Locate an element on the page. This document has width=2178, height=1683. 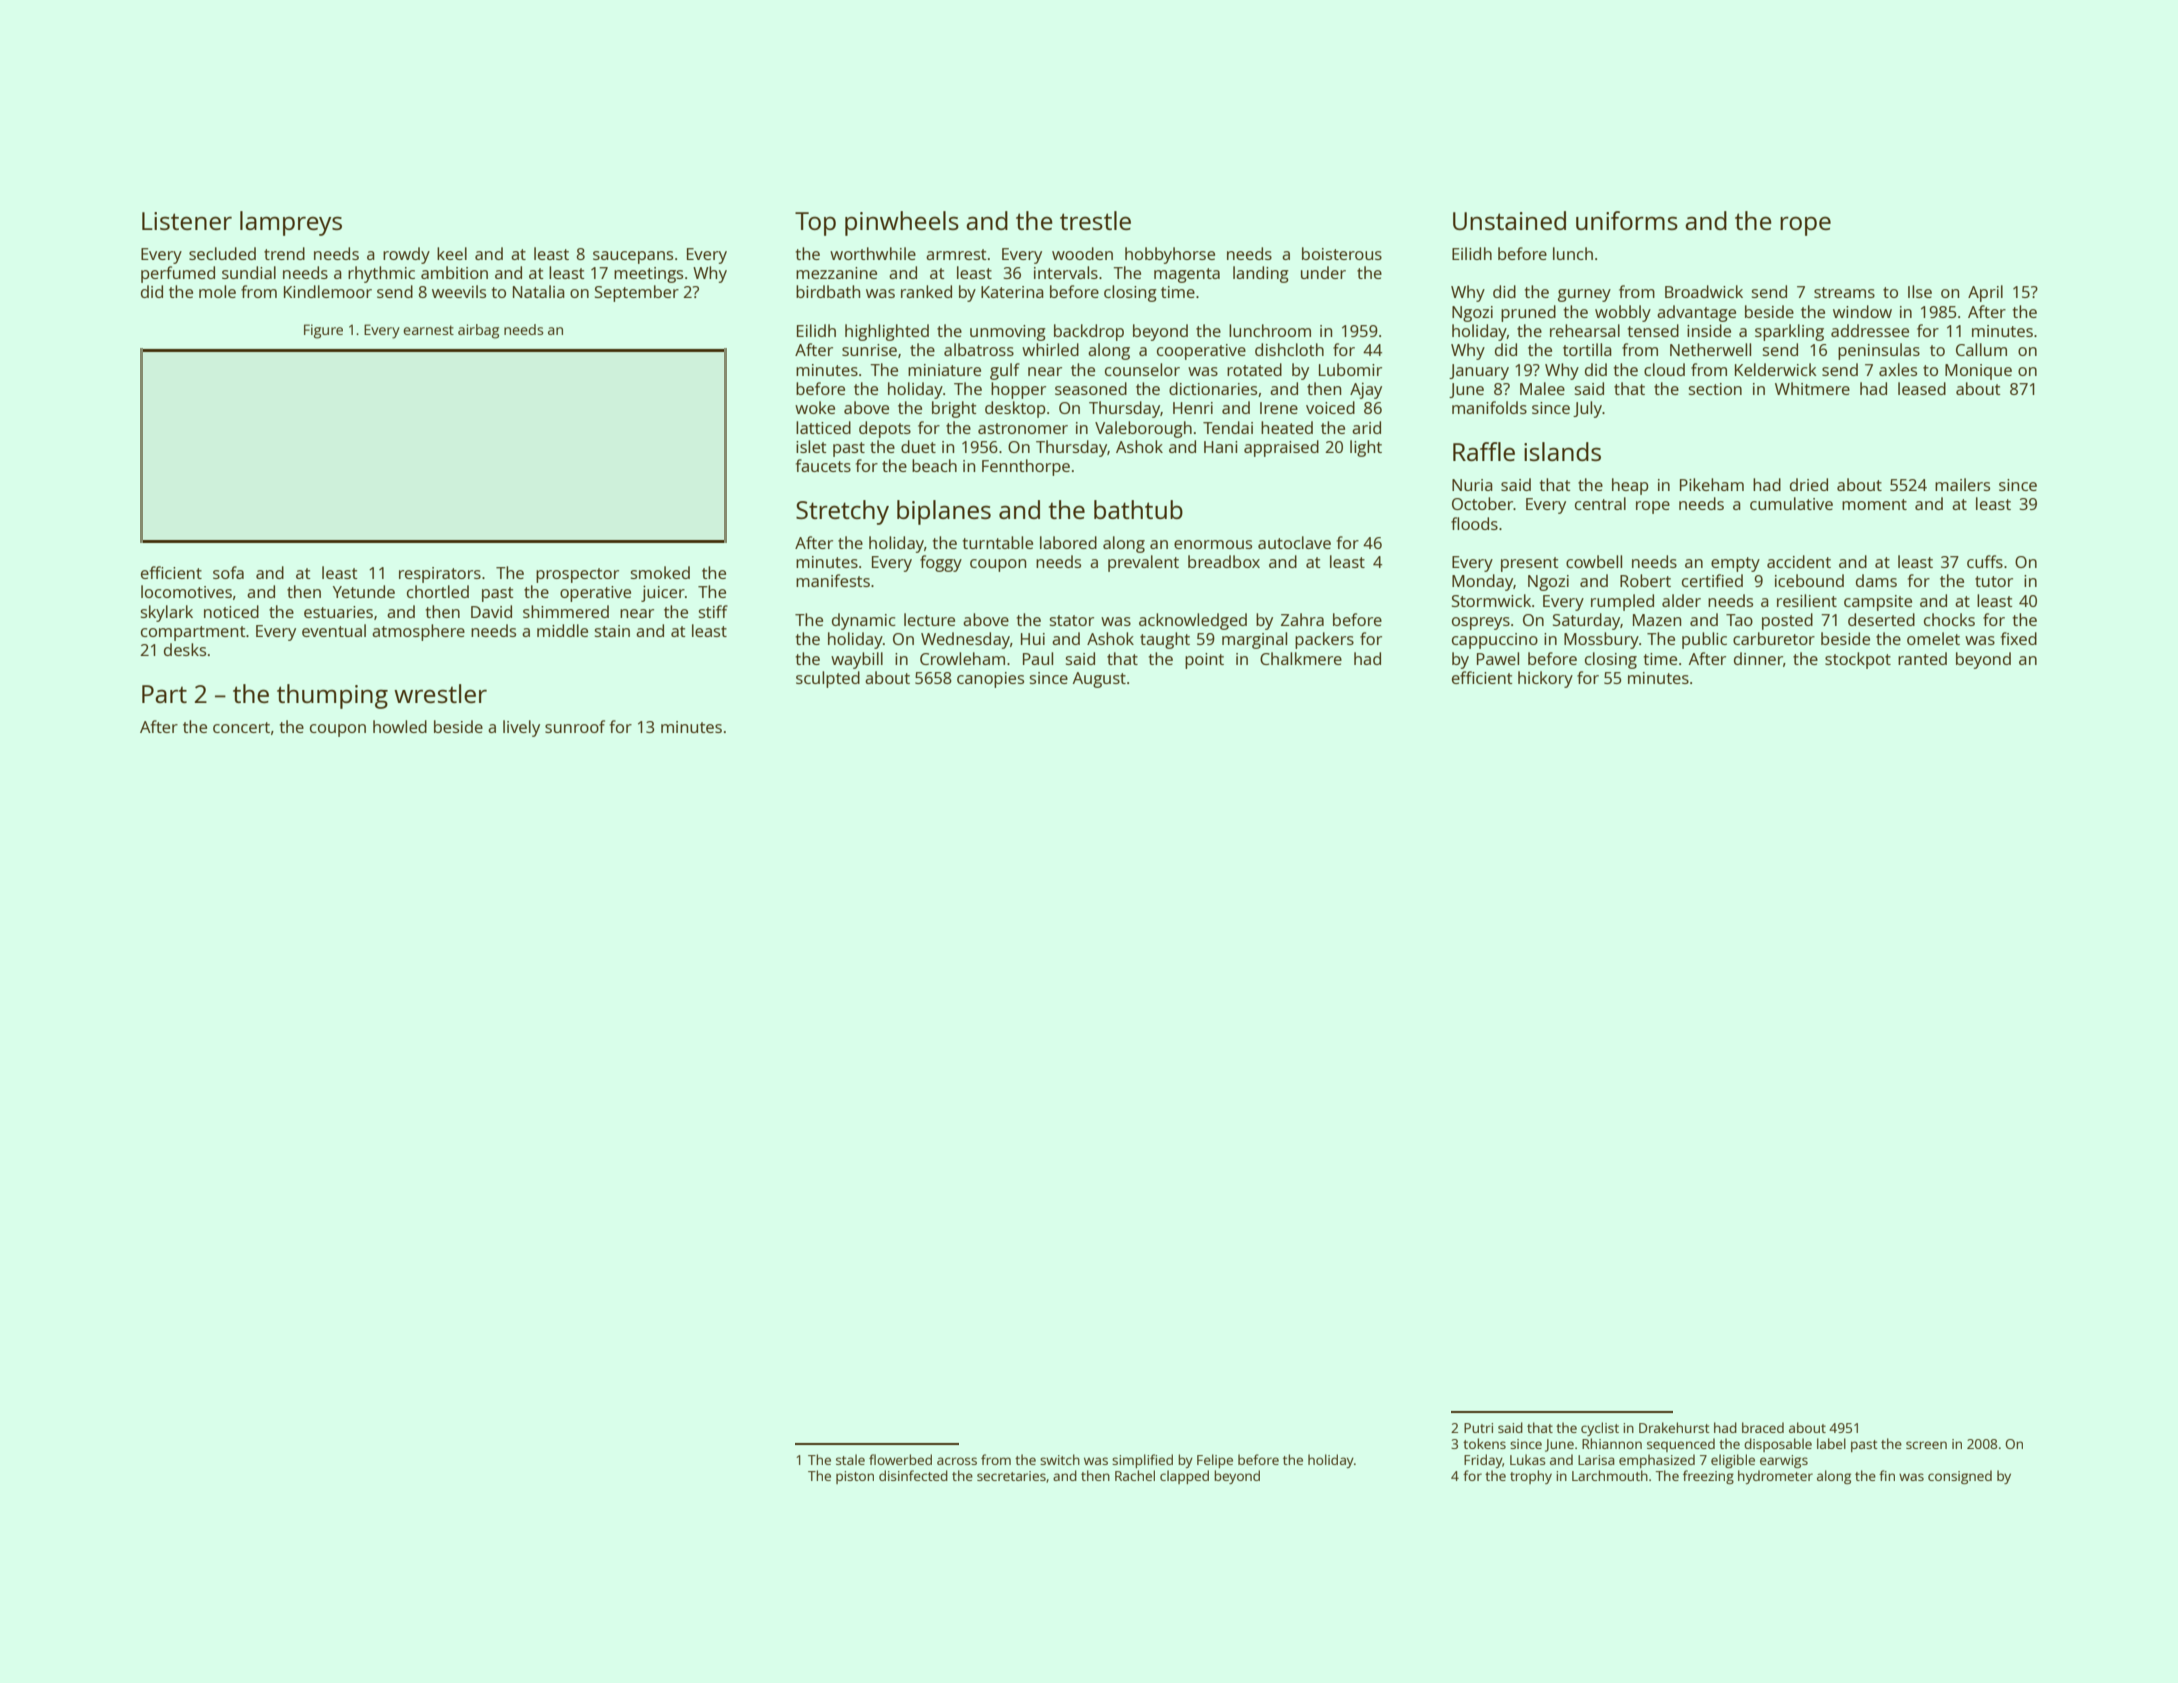
inside is located at coordinates (1709, 330).
